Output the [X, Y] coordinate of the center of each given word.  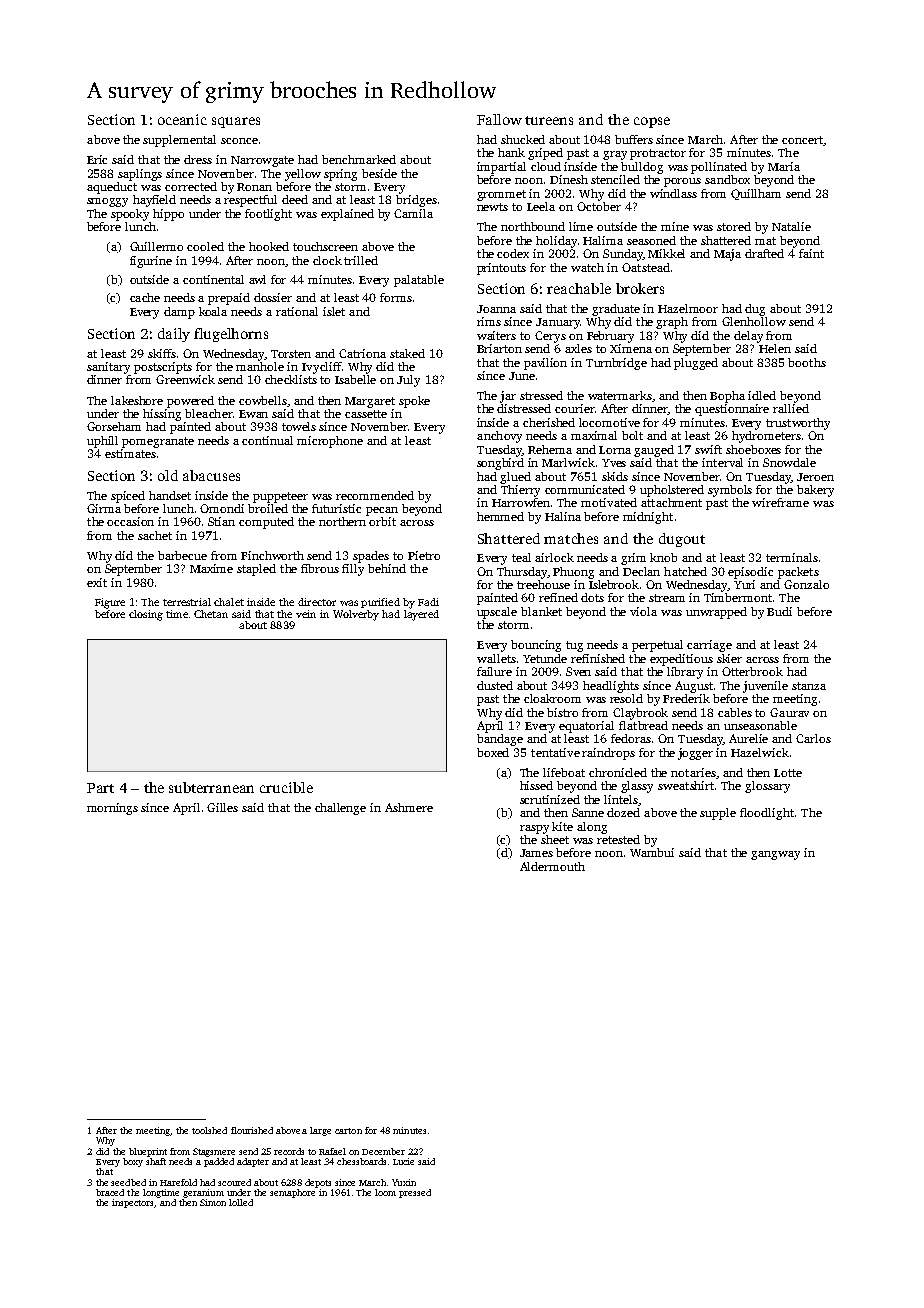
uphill [102, 442]
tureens [549, 120]
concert [802, 140]
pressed [415, 1193]
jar [508, 397]
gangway [775, 855]
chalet [229, 602]
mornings [112, 809]
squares [236, 122]
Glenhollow [754, 321]
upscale [497, 613]
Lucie [403, 1161]
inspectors [133, 1203]
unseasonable [760, 725]
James [536, 853]
